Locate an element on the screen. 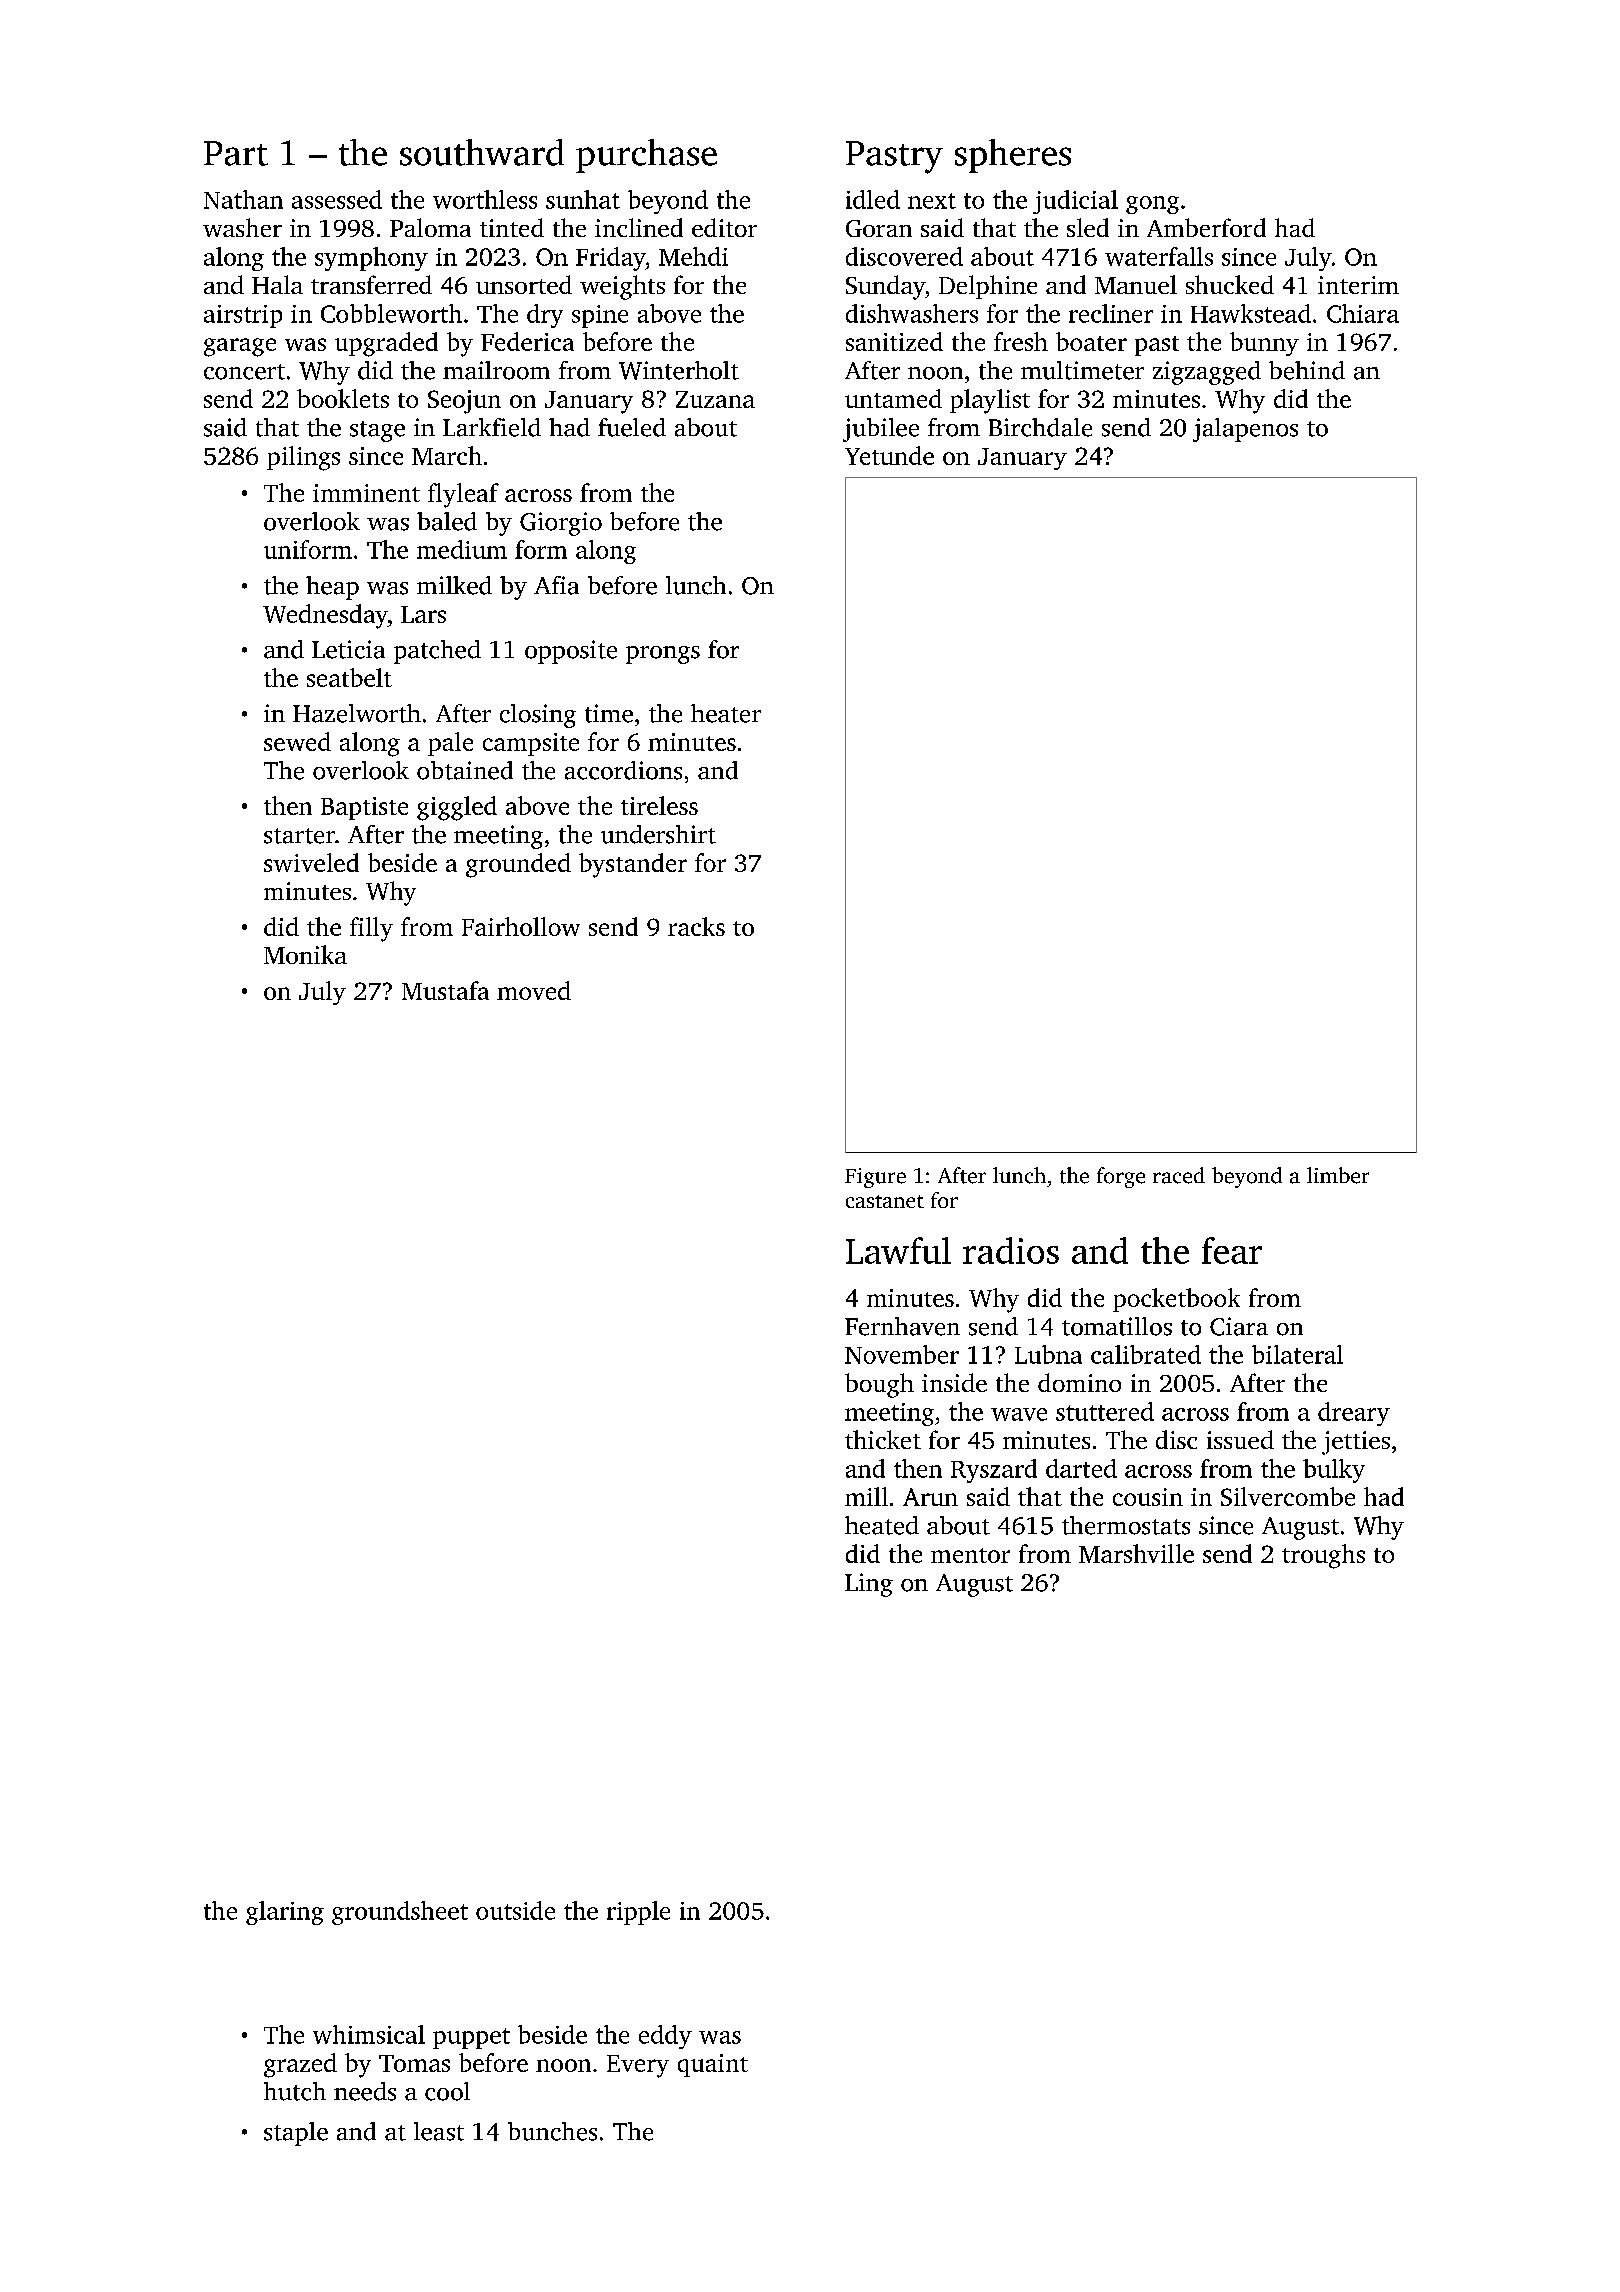  Monika is located at coordinates (305, 954).
